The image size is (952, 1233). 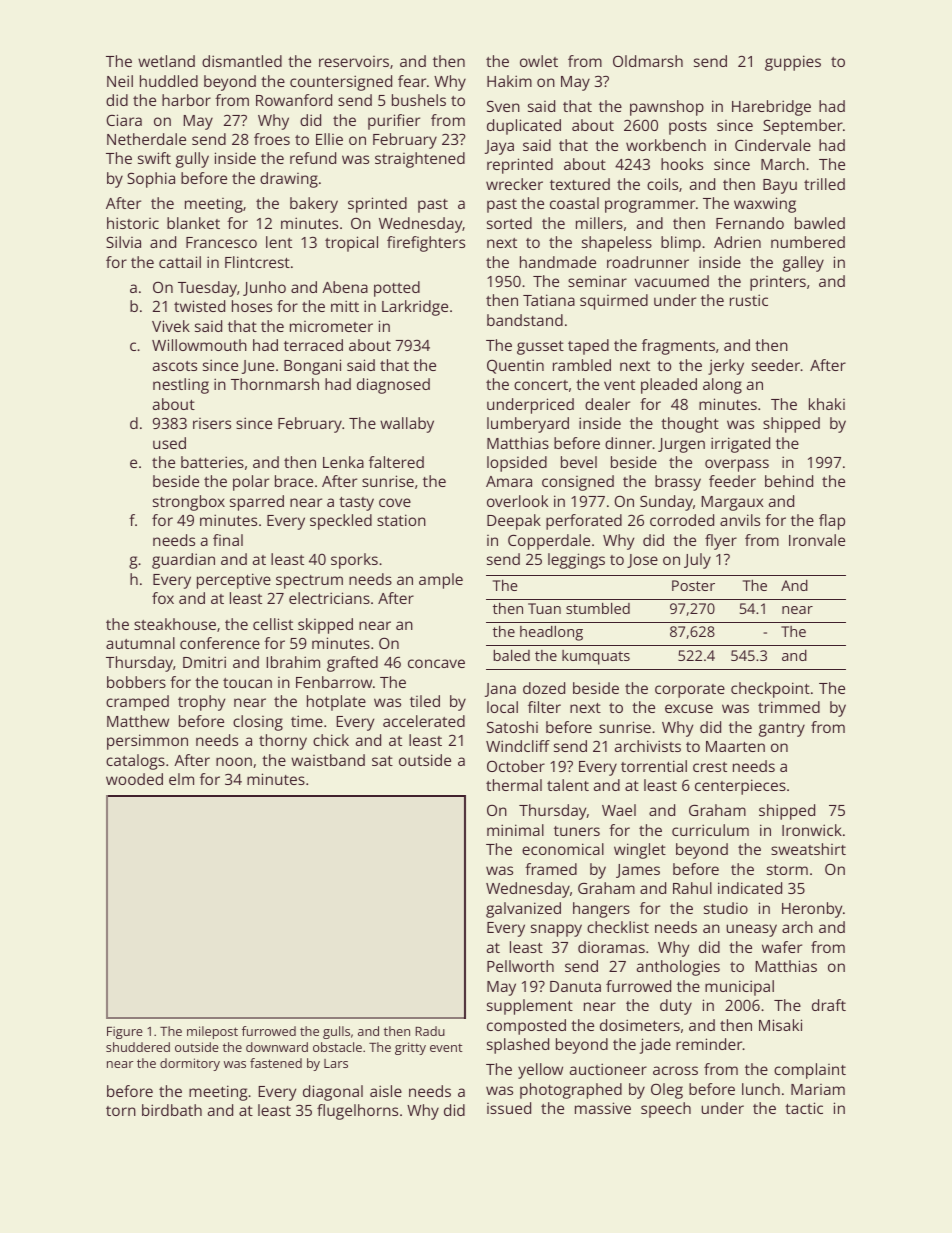 I want to click on Neil, so click(x=120, y=81).
